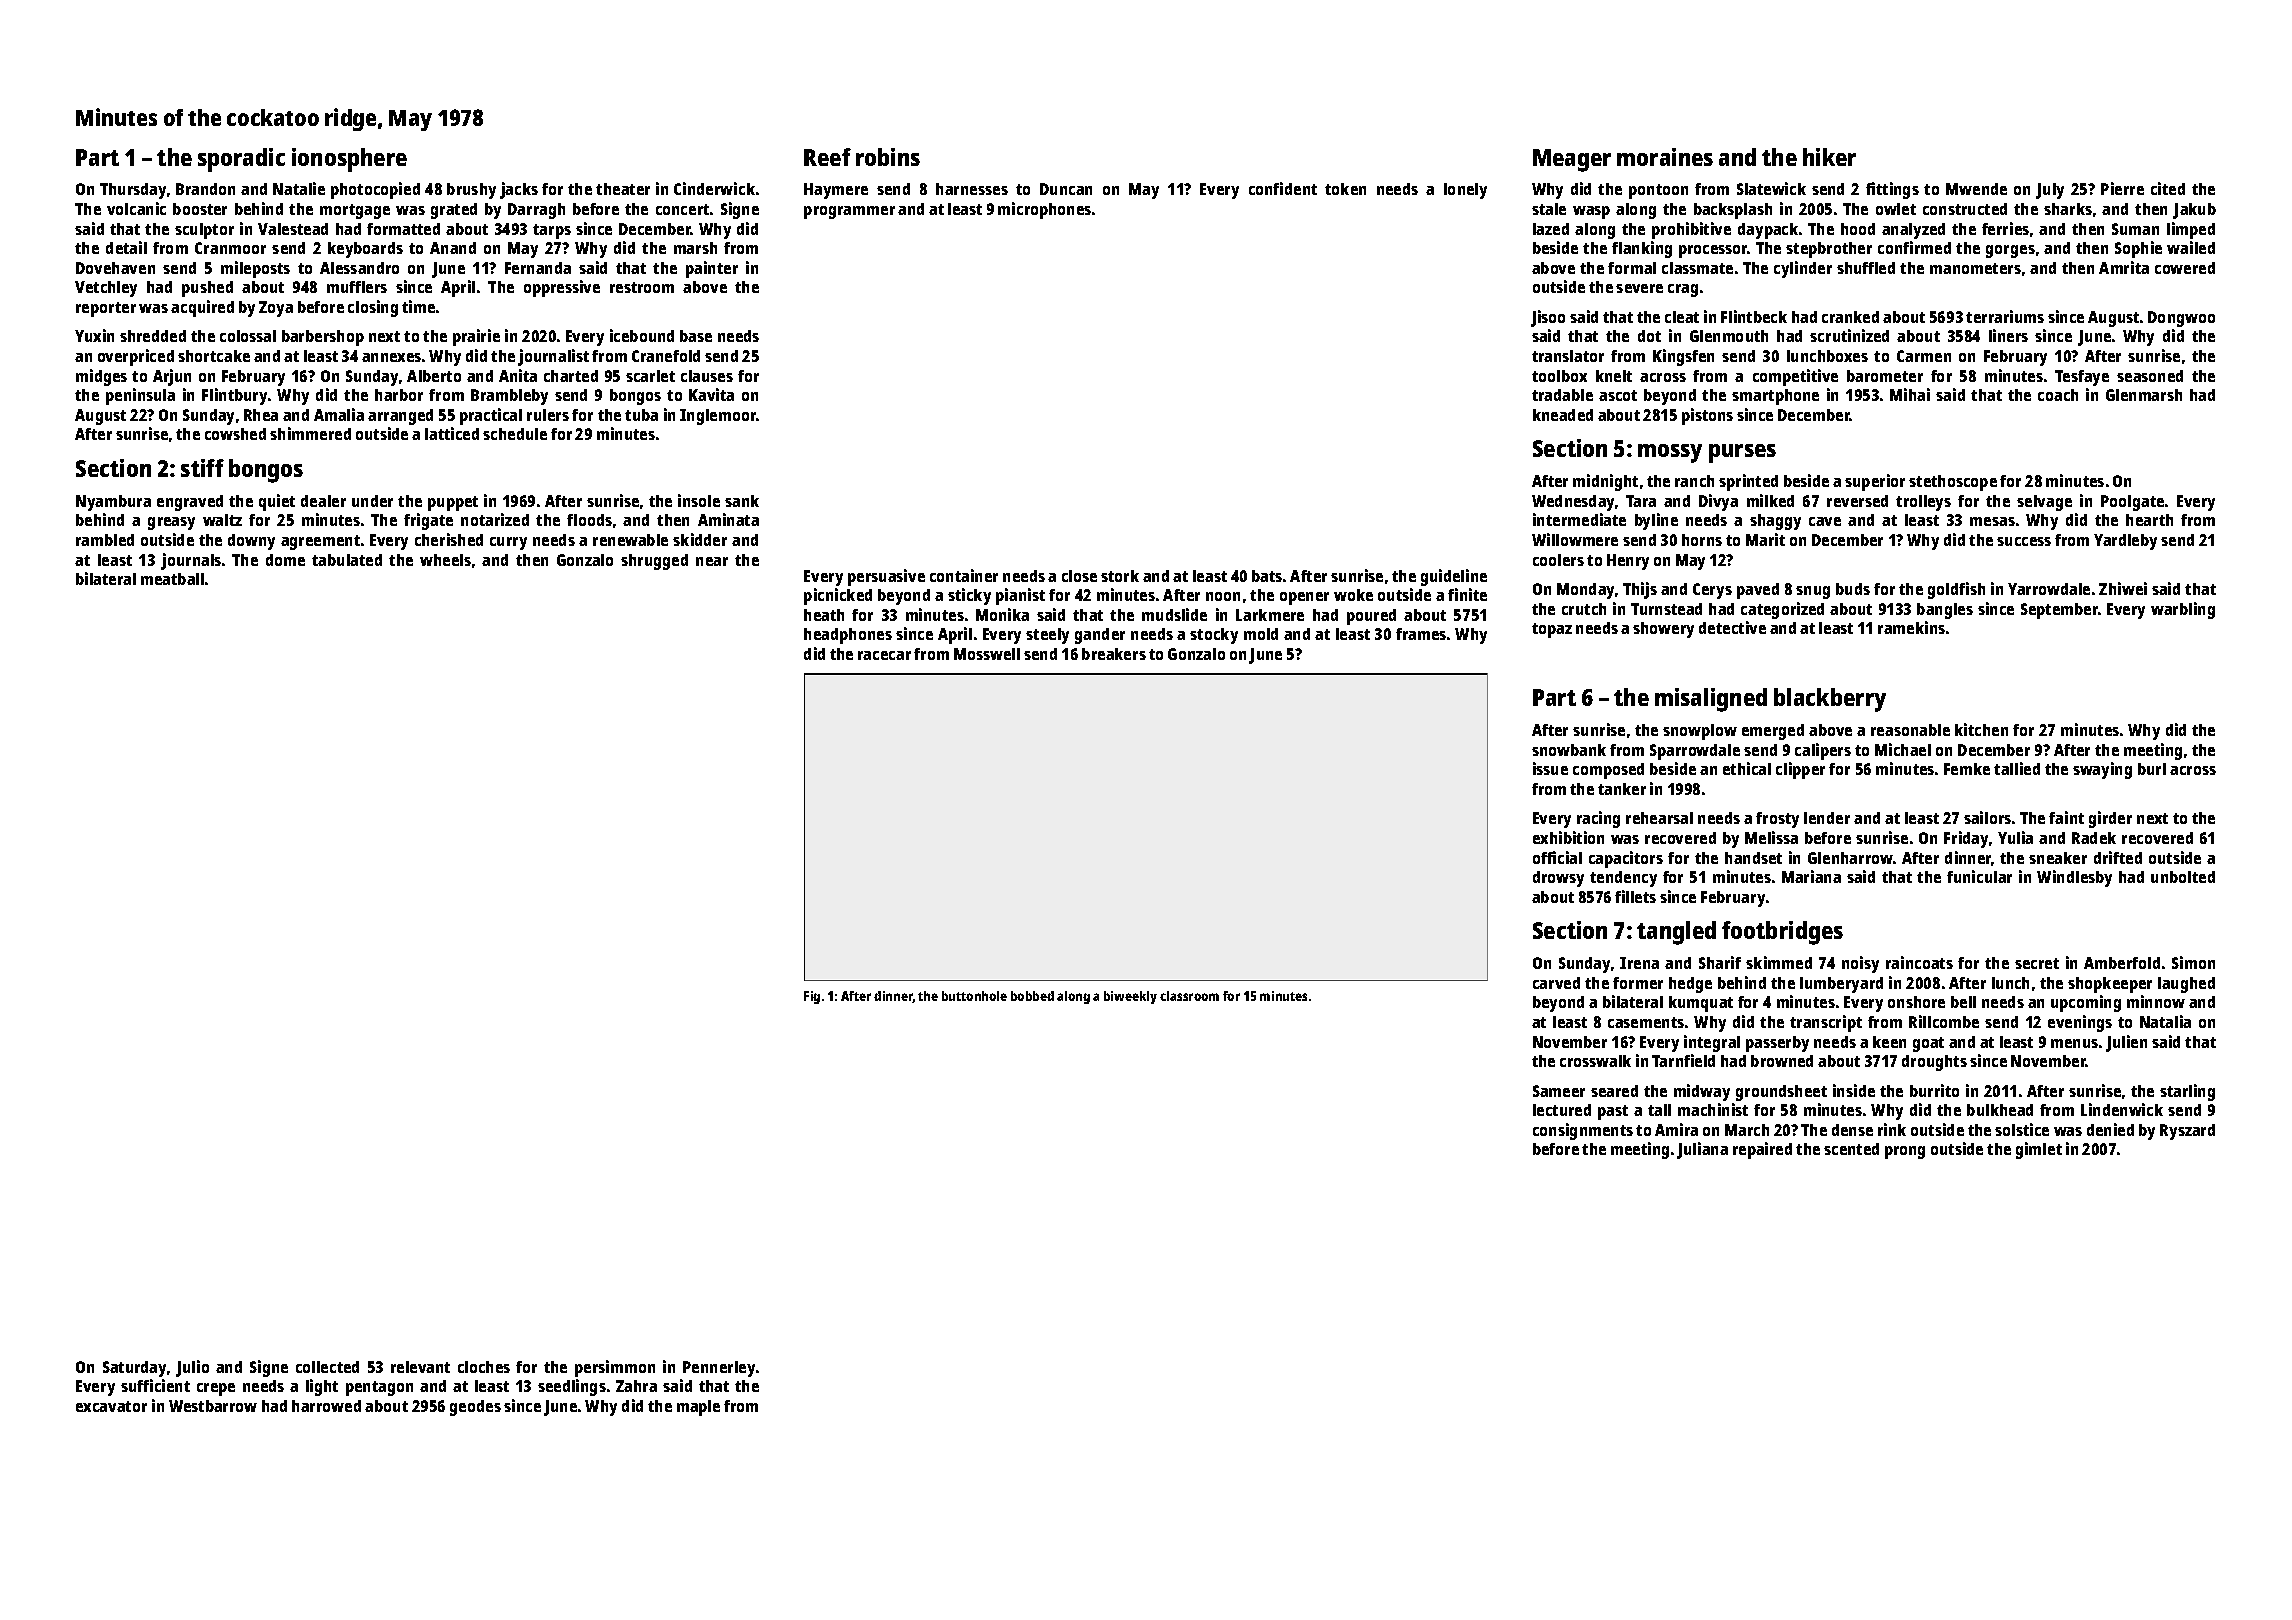  I want to click on confident, so click(1283, 188).
